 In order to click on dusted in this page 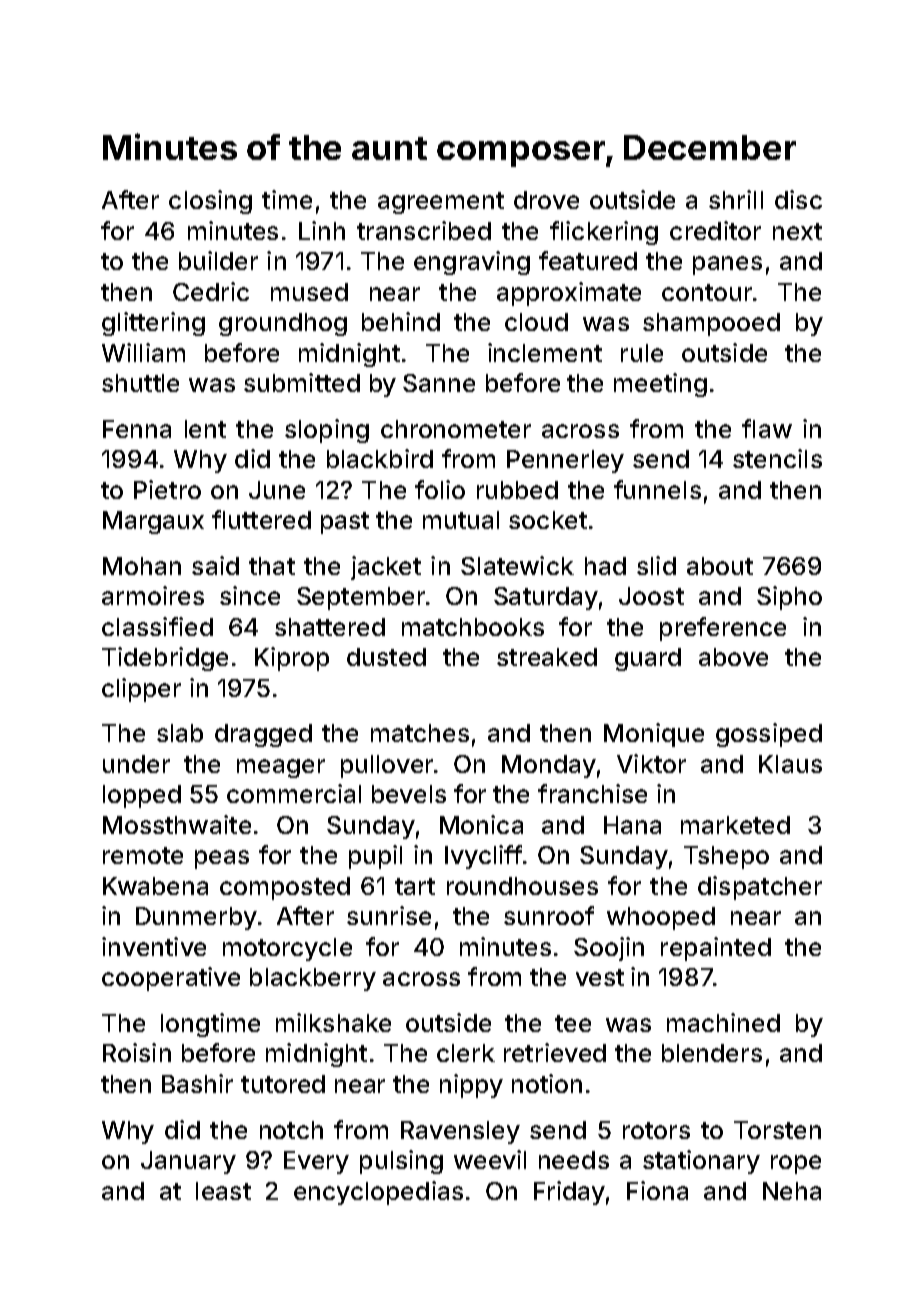, I will do `click(386, 657)`.
